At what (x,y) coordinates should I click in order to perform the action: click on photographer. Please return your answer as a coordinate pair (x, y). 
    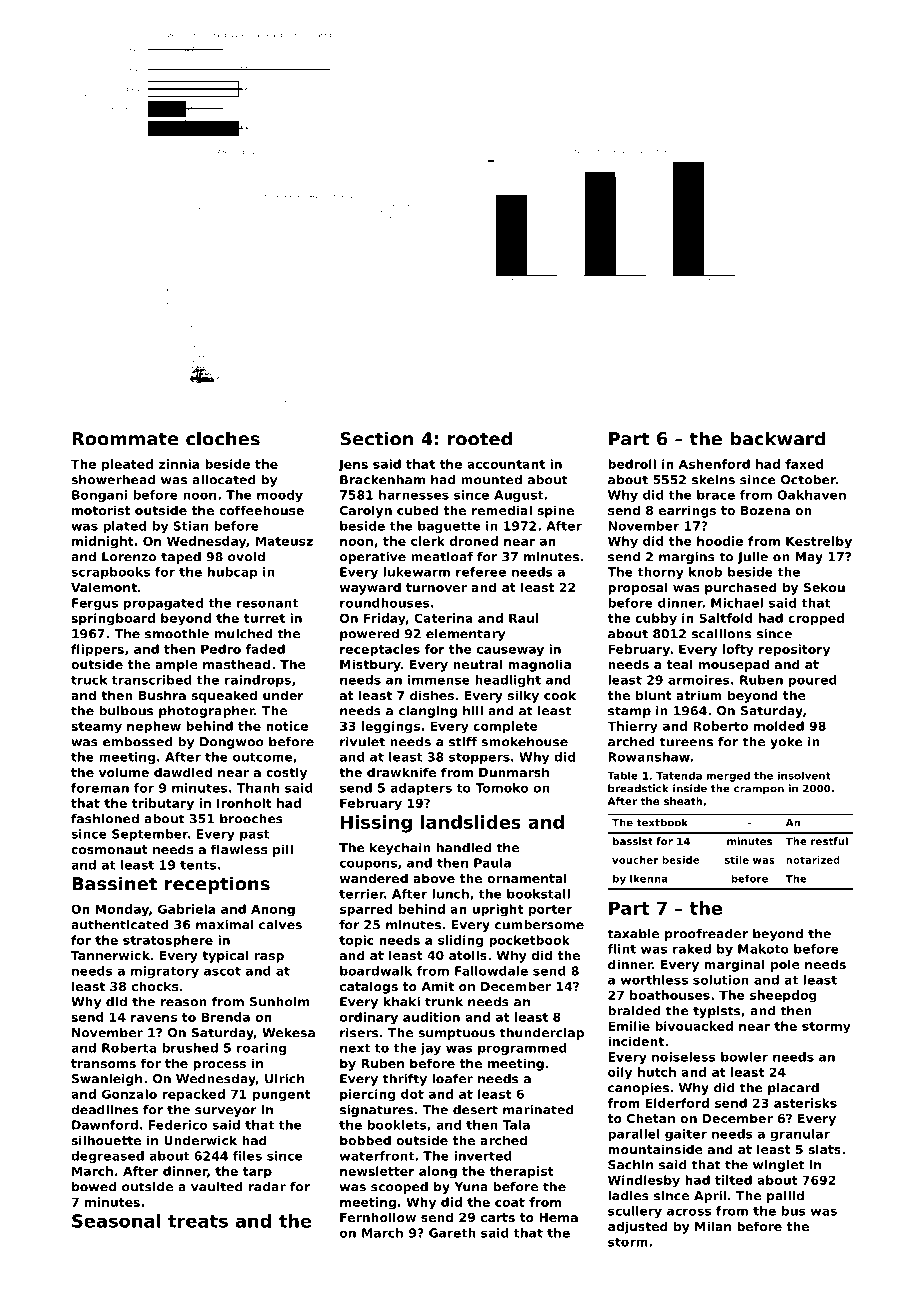
    Looking at the image, I should click on (206, 712).
